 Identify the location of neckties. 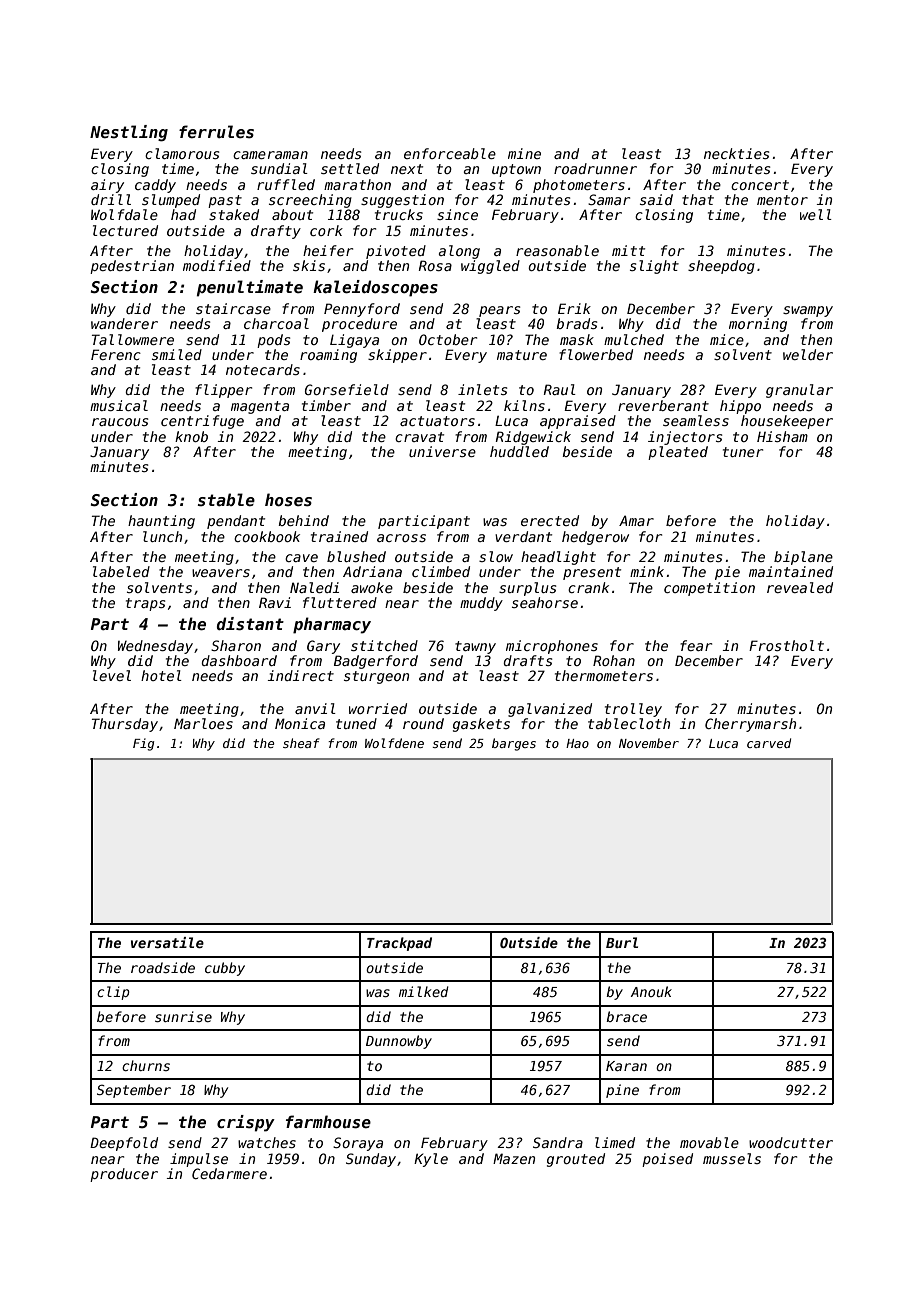
(736, 153).
